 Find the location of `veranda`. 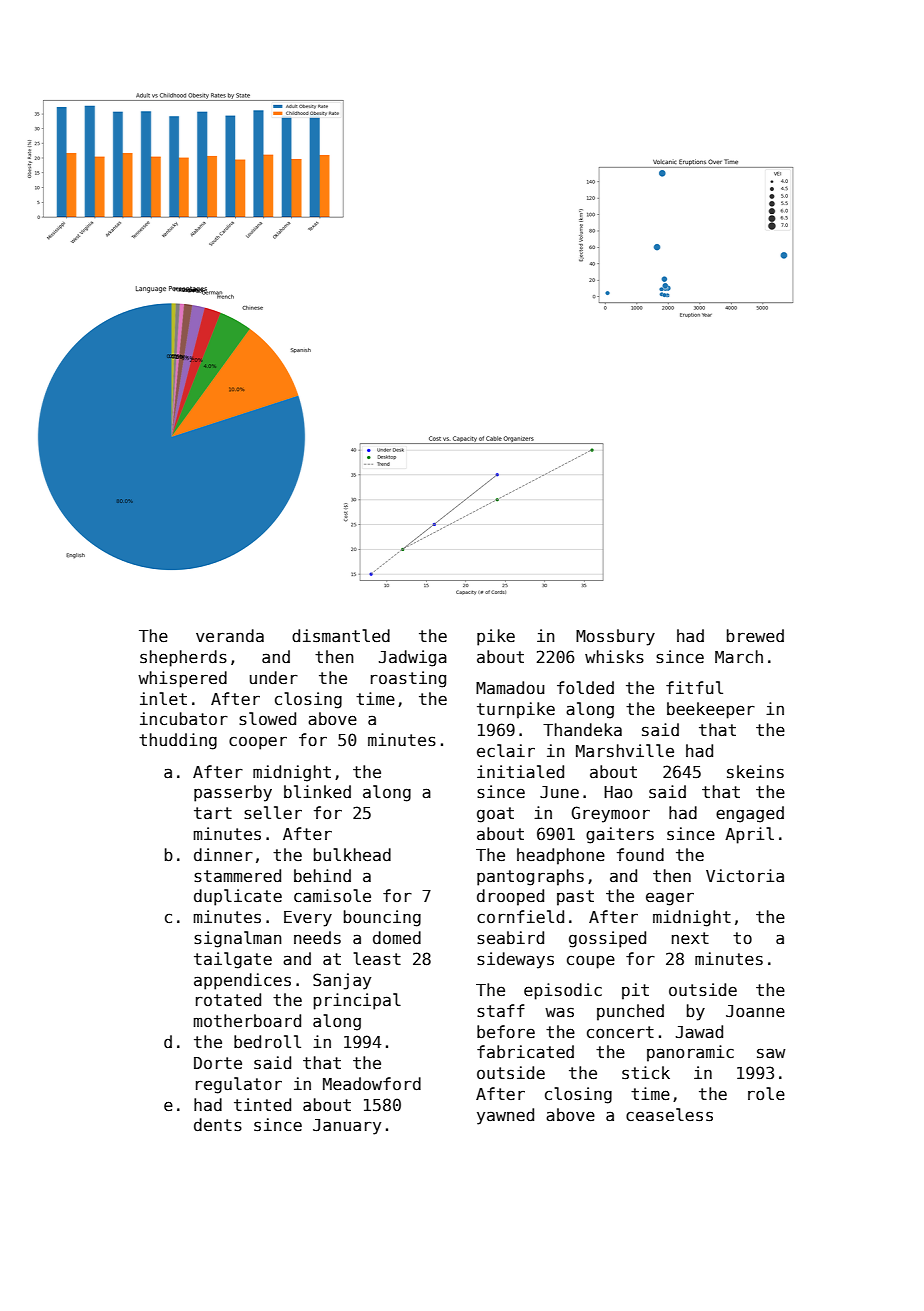

veranda is located at coordinates (230, 636).
